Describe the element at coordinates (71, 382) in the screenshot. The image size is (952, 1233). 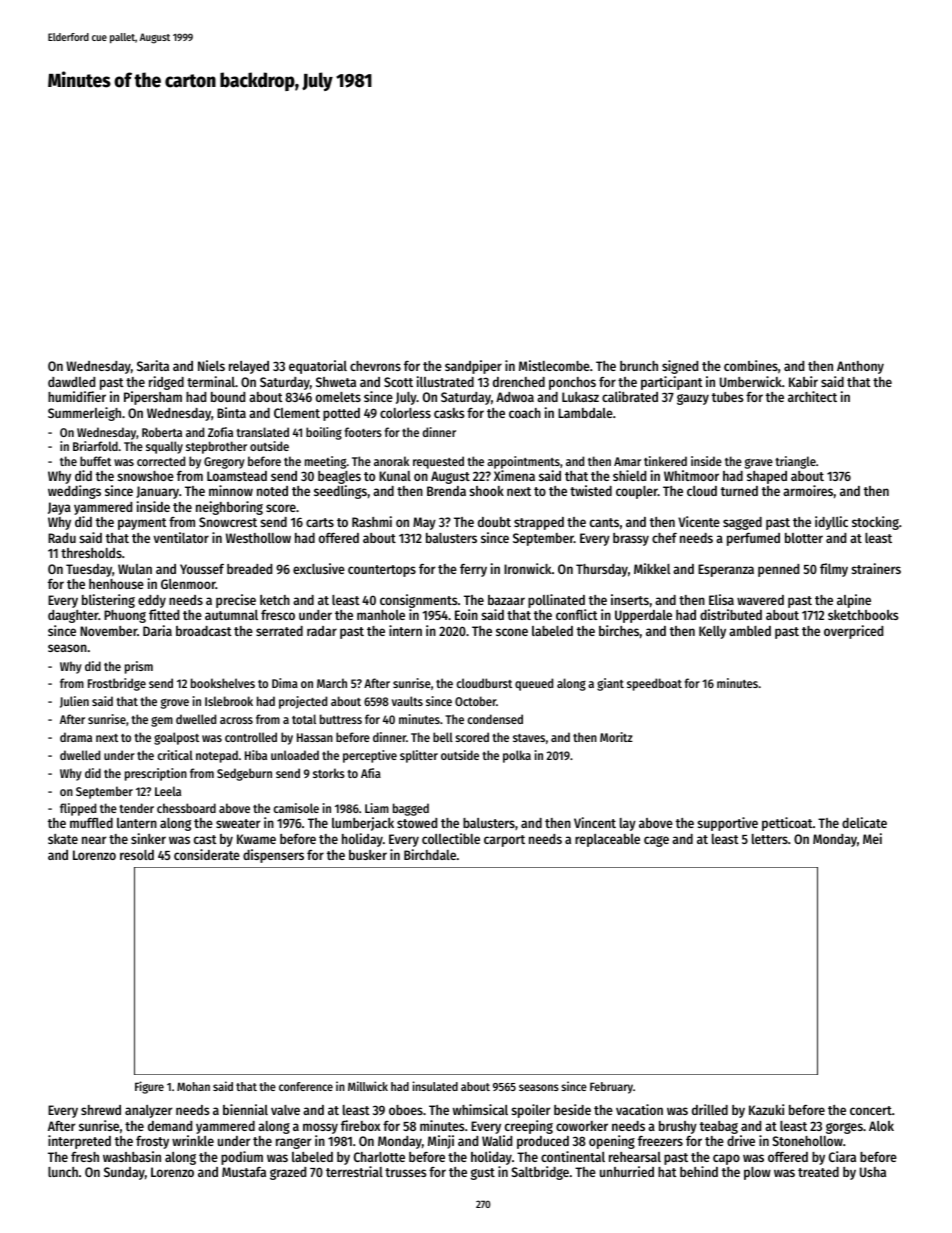
I see `dawdled` at that location.
